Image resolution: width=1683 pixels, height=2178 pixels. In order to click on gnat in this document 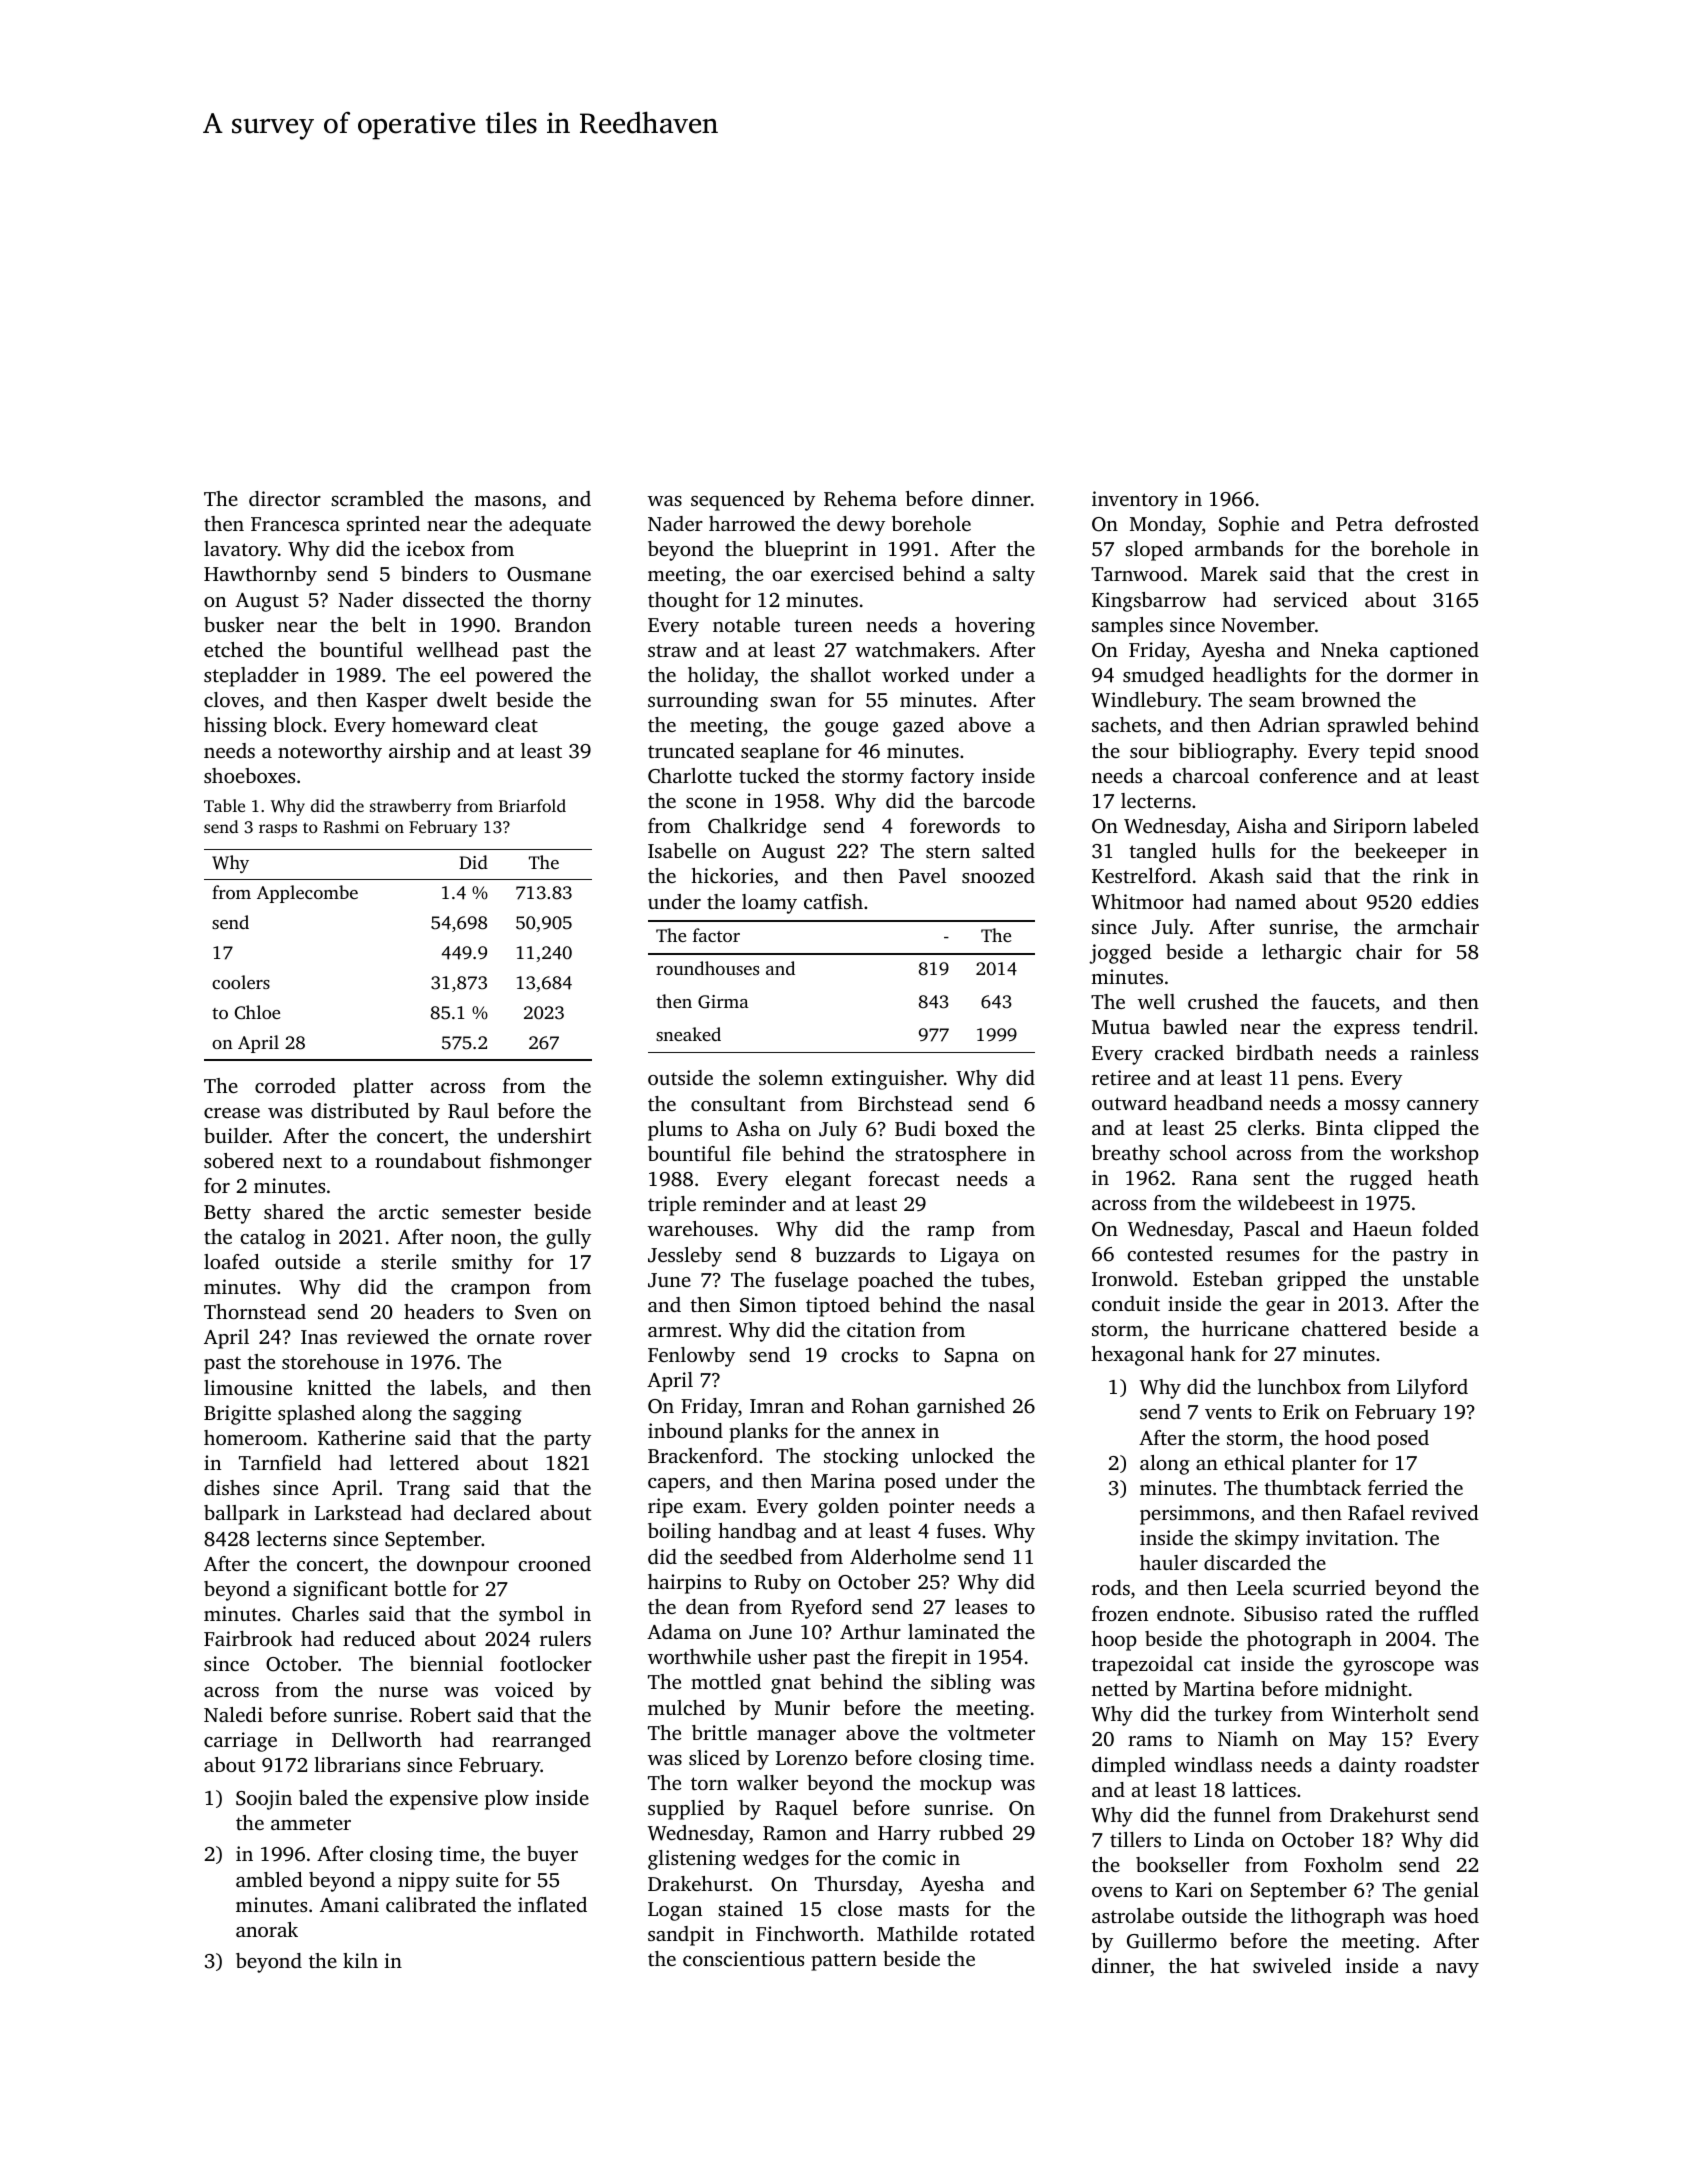, I will do `click(791, 1685)`.
